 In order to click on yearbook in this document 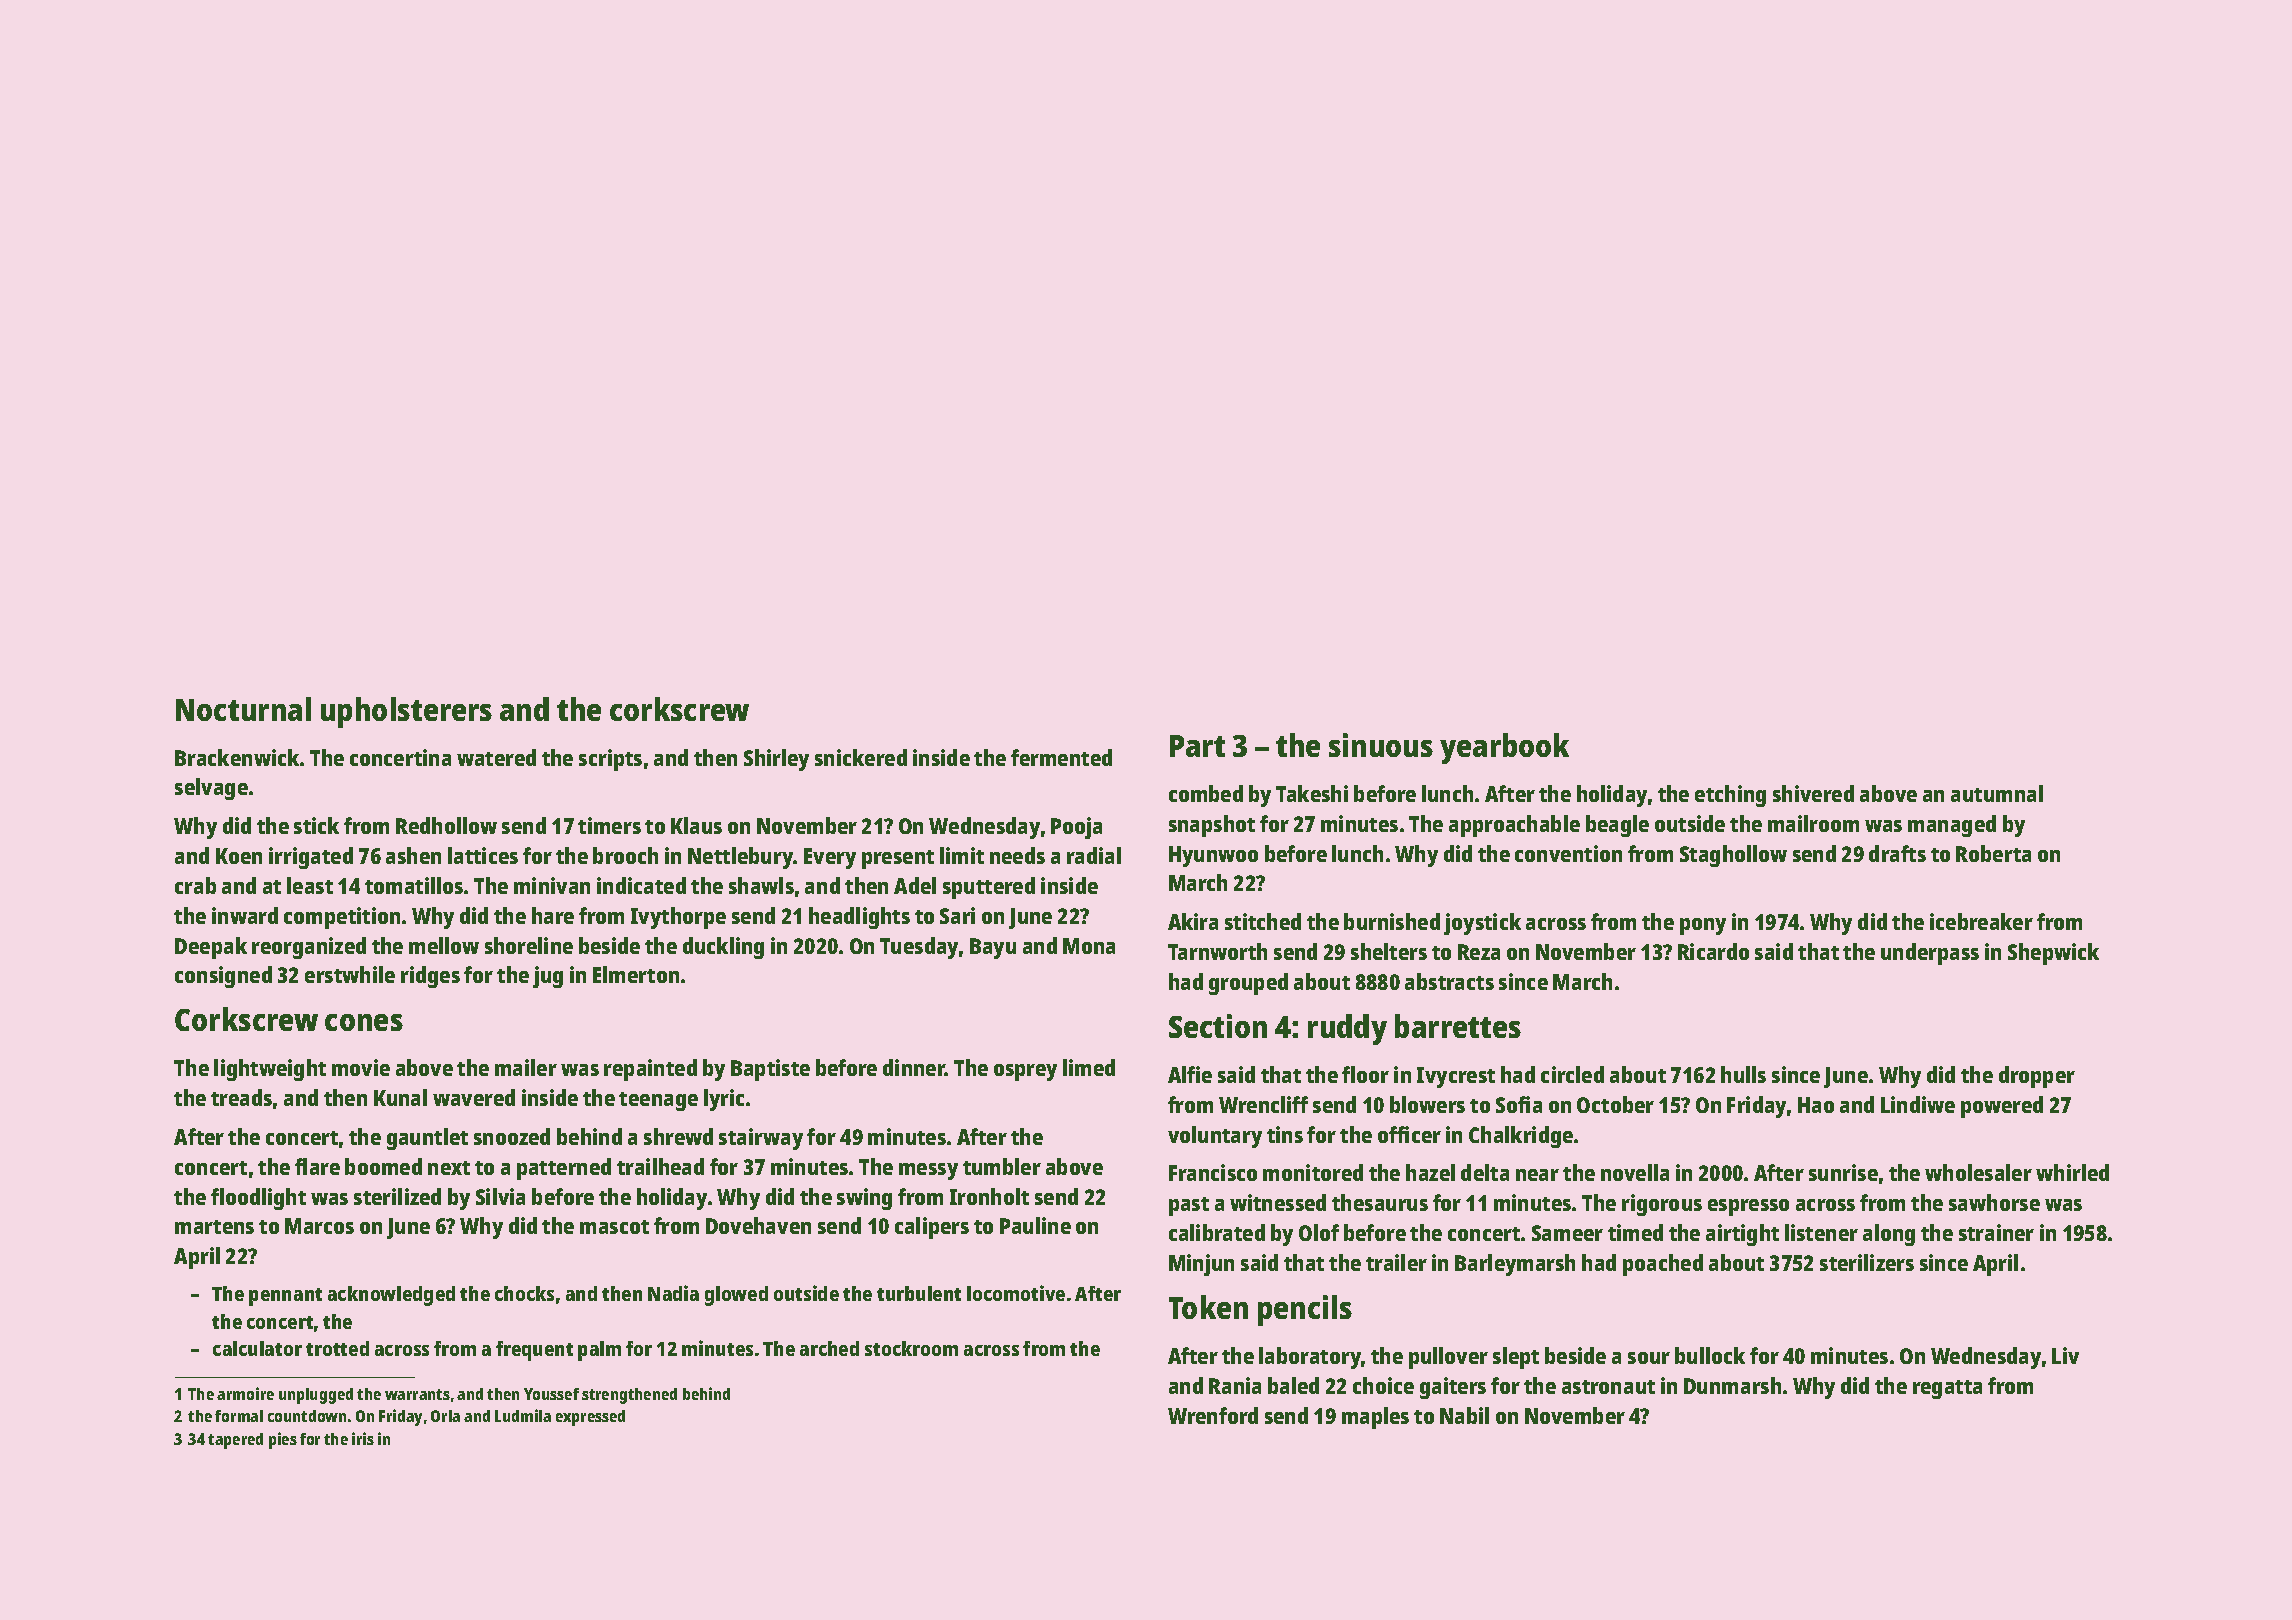, I will do `click(1504, 748)`.
